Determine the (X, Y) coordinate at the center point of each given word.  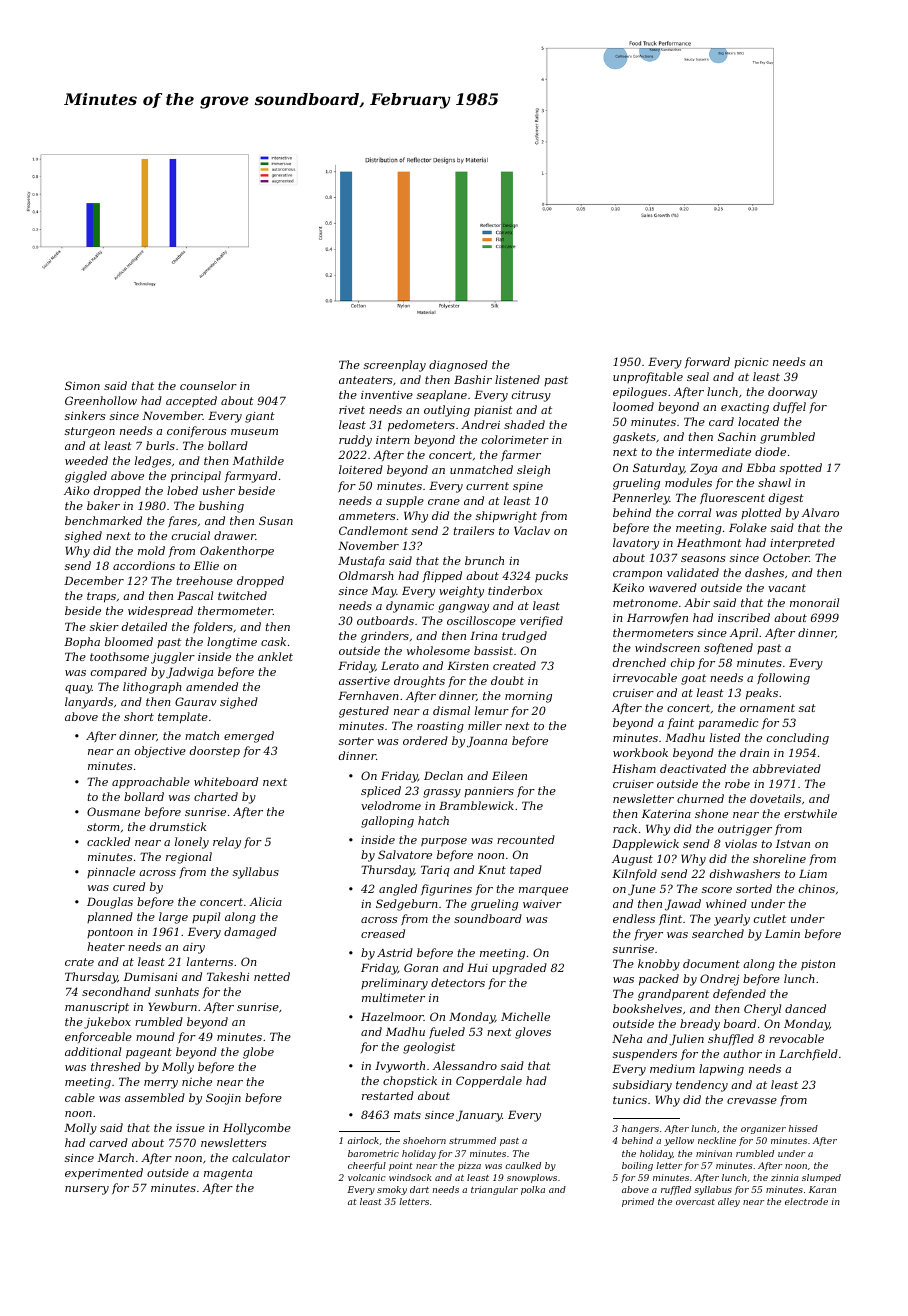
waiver (542, 904)
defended (739, 995)
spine (528, 487)
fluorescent (732, 498)
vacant (787, 588)
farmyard (251, 477)
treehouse (205, 580)
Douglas (110, 903)
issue (190, 1128)
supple (405, 502)
